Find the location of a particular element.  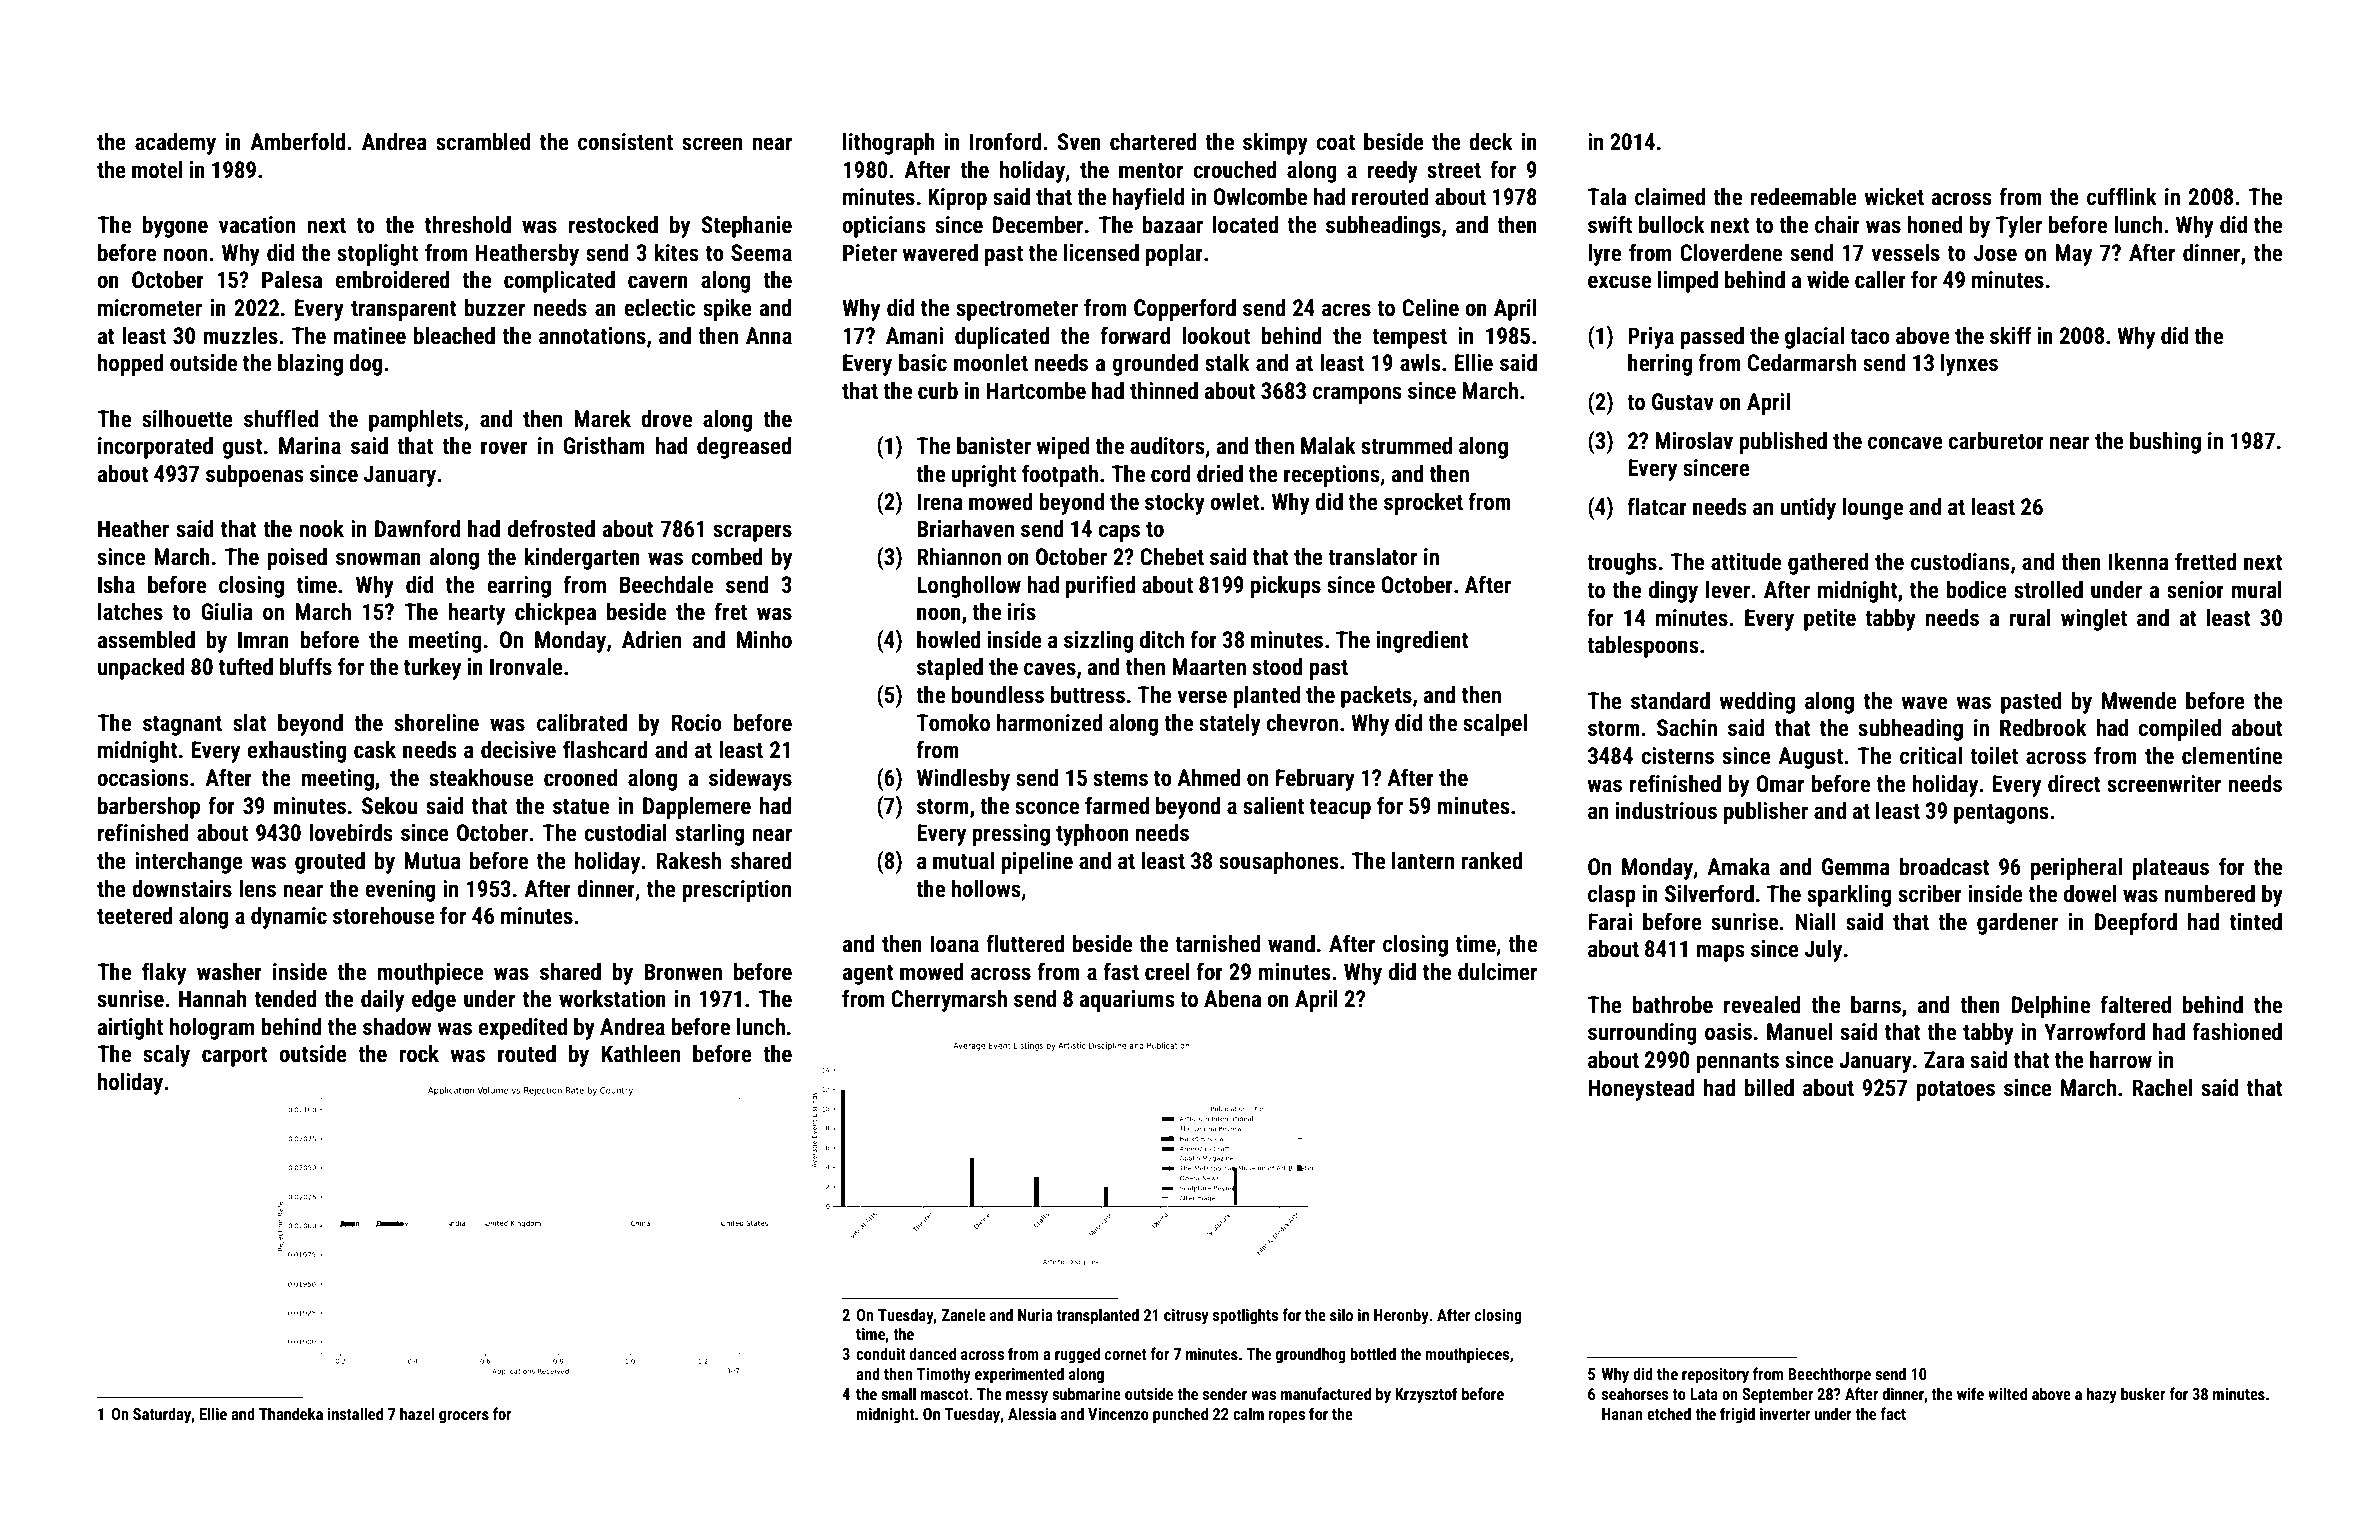

cufflink is located at coordinates (2122, 196).
